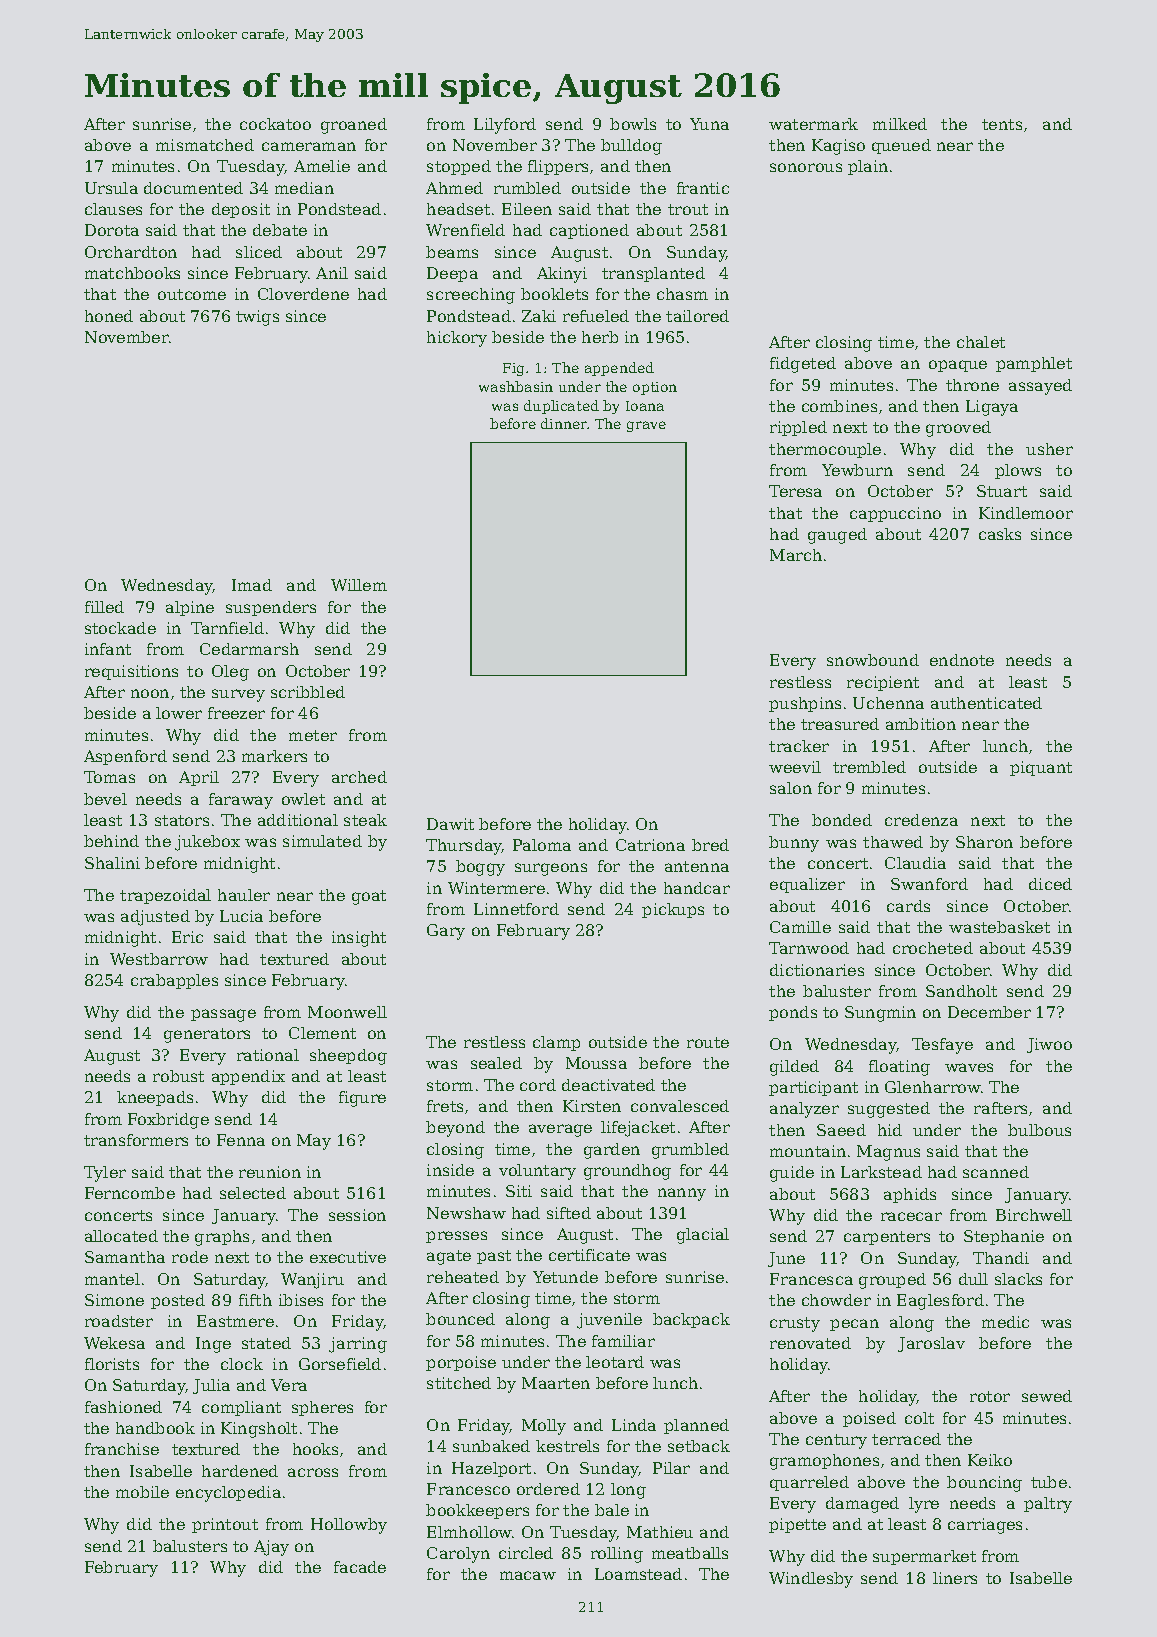  I want to click on Ursula, so click(111, 188).
